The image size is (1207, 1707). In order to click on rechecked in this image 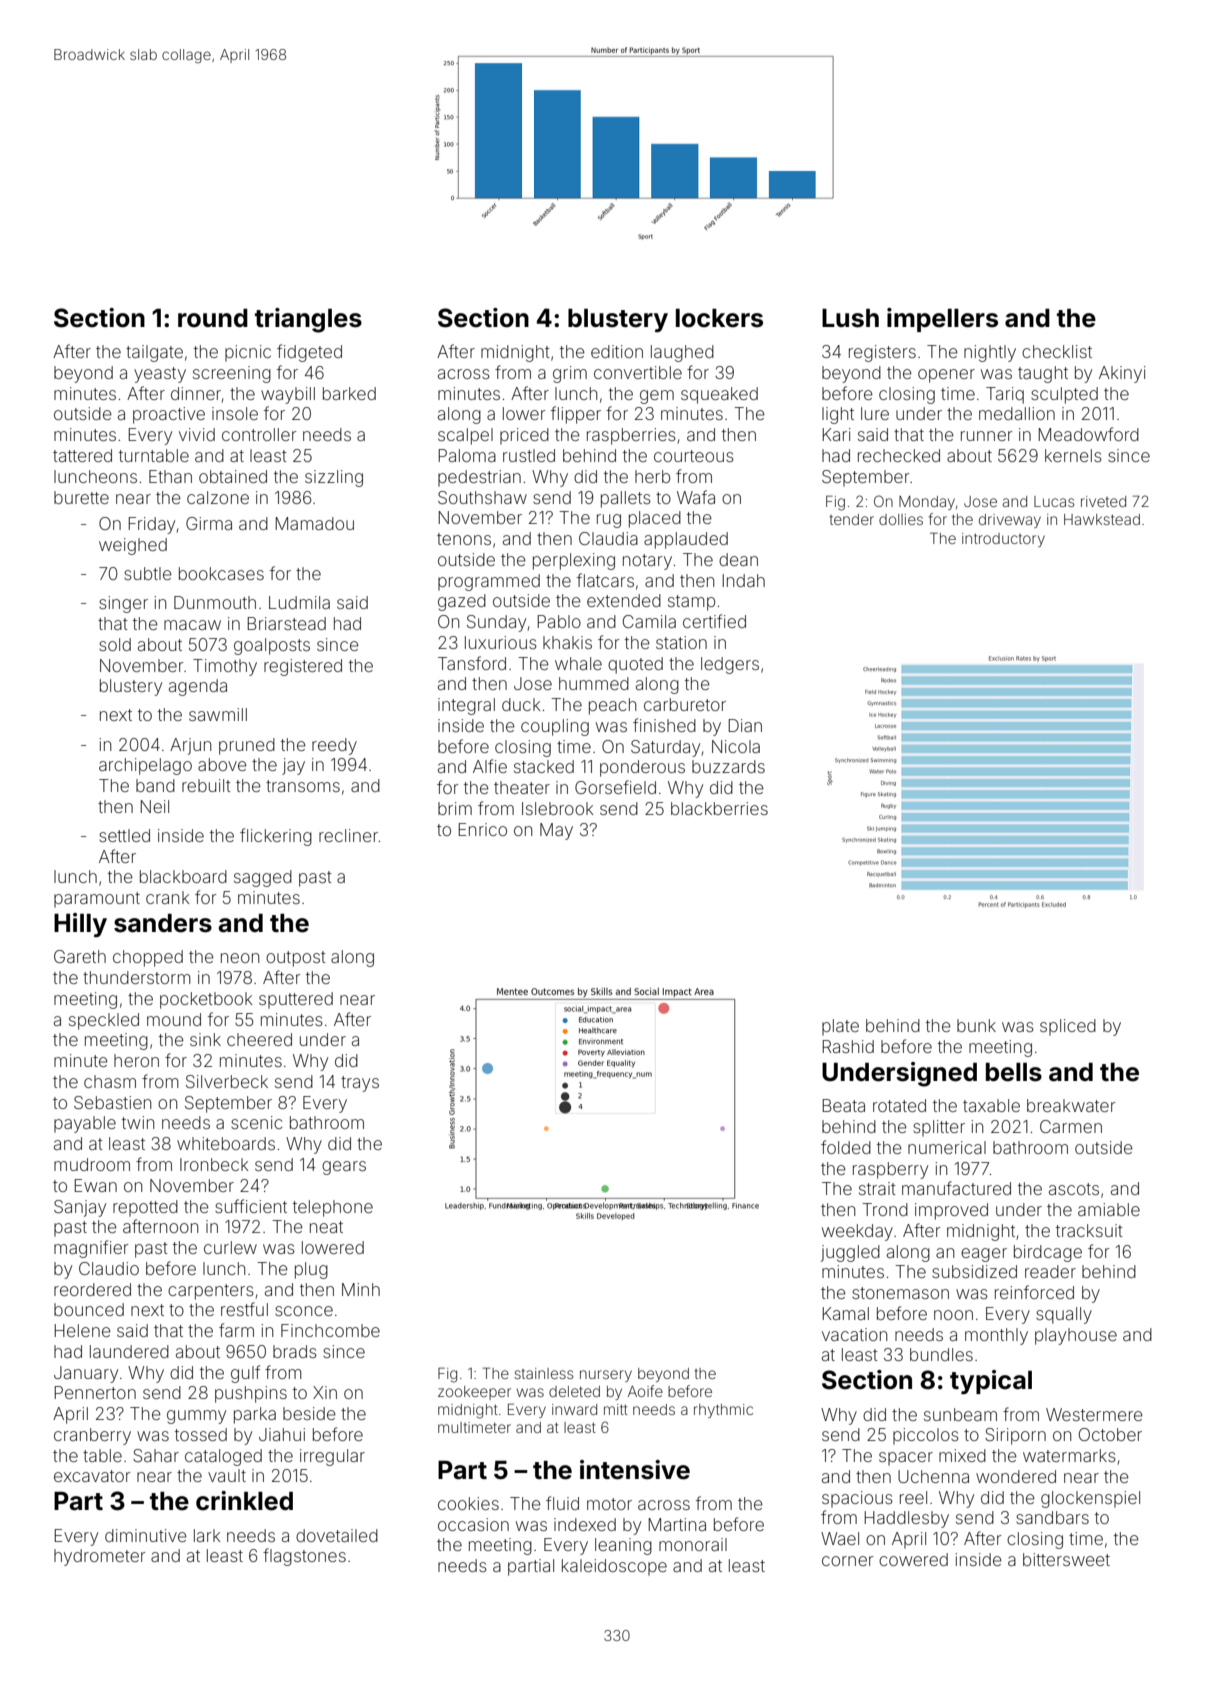, I will do `click(899, 455)`.
